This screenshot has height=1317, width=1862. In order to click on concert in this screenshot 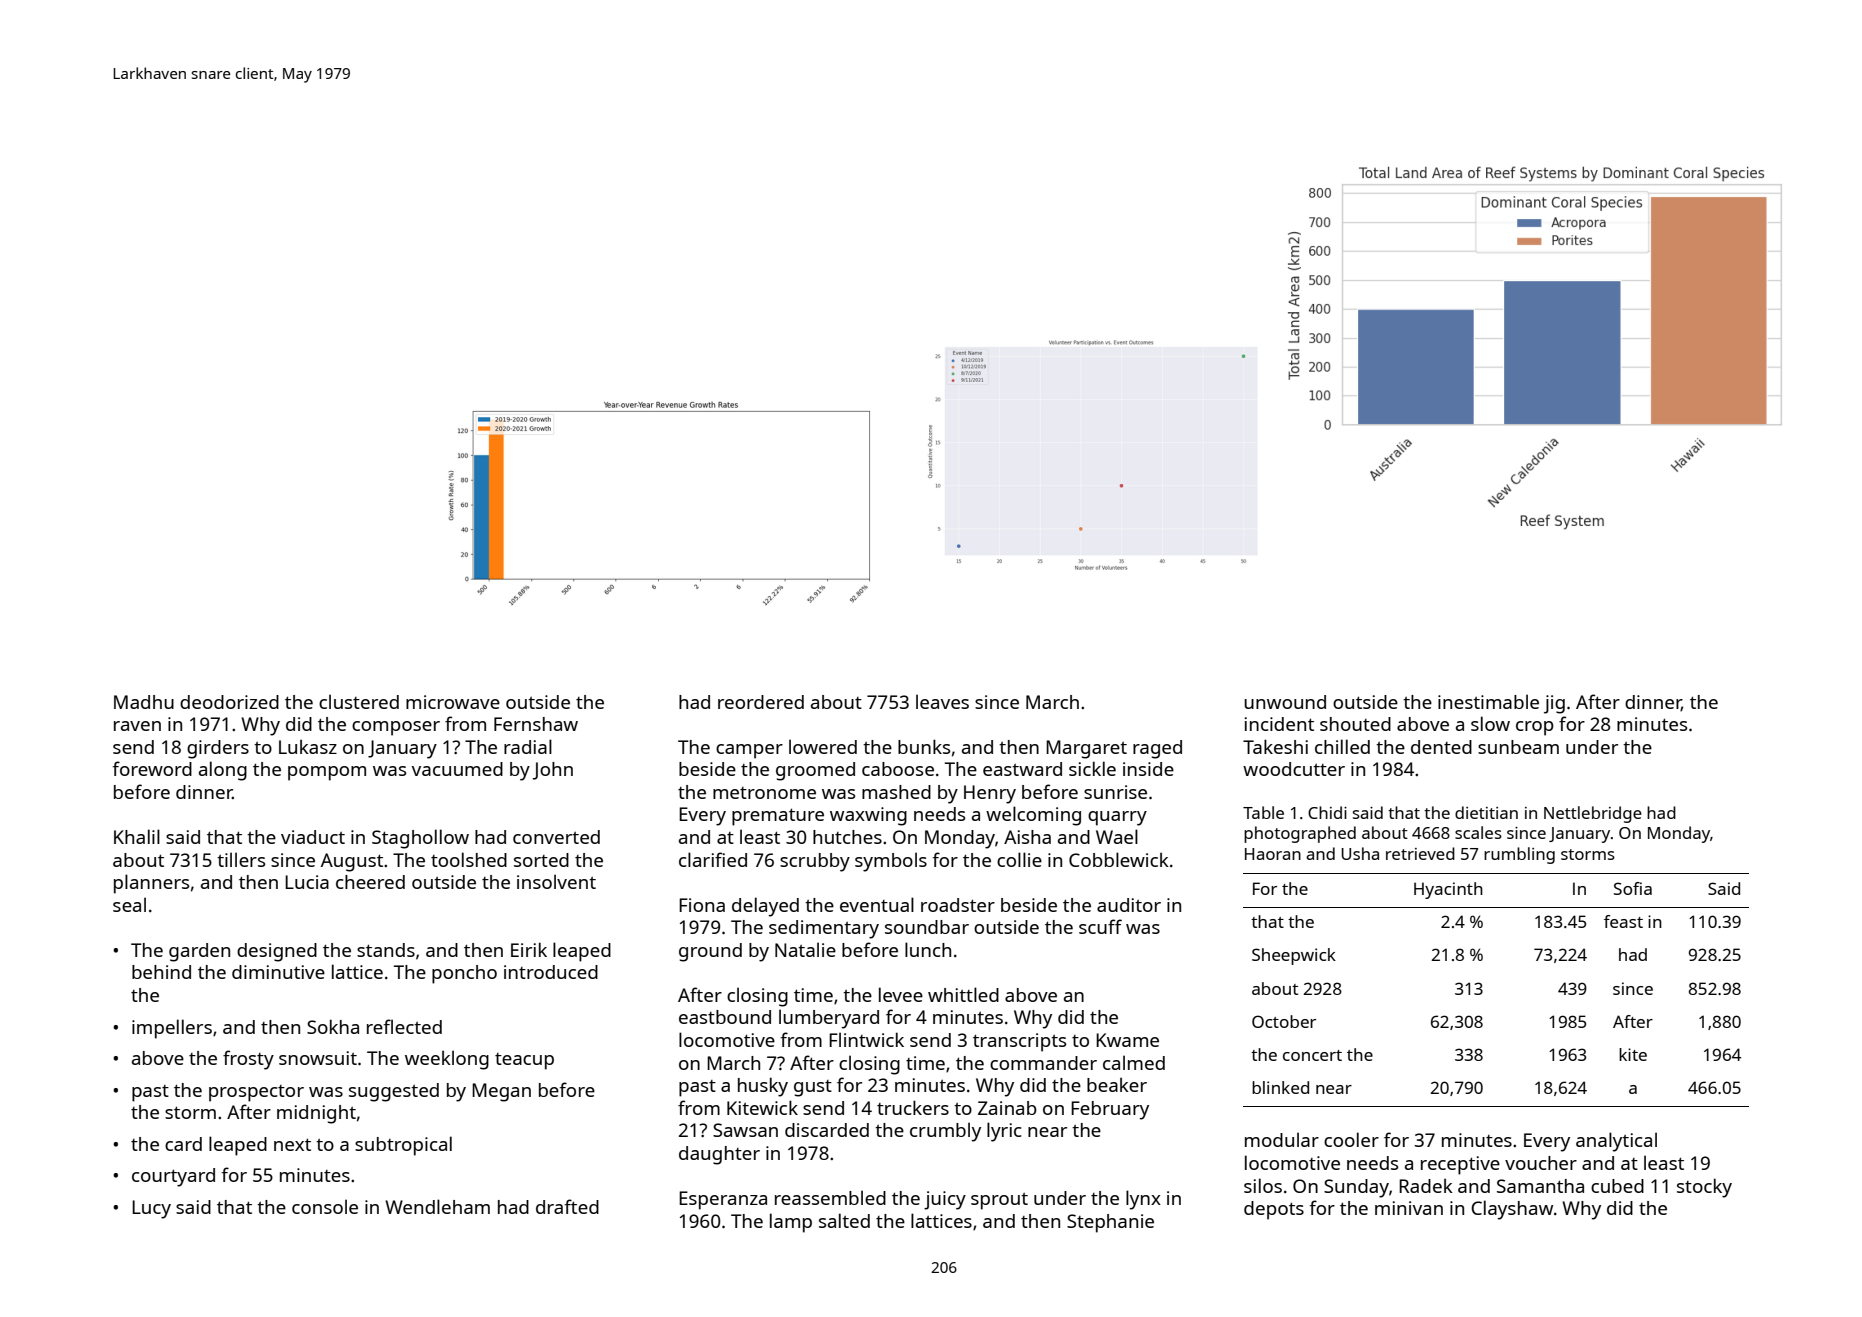, I will do `click(1312, 1055)`.
